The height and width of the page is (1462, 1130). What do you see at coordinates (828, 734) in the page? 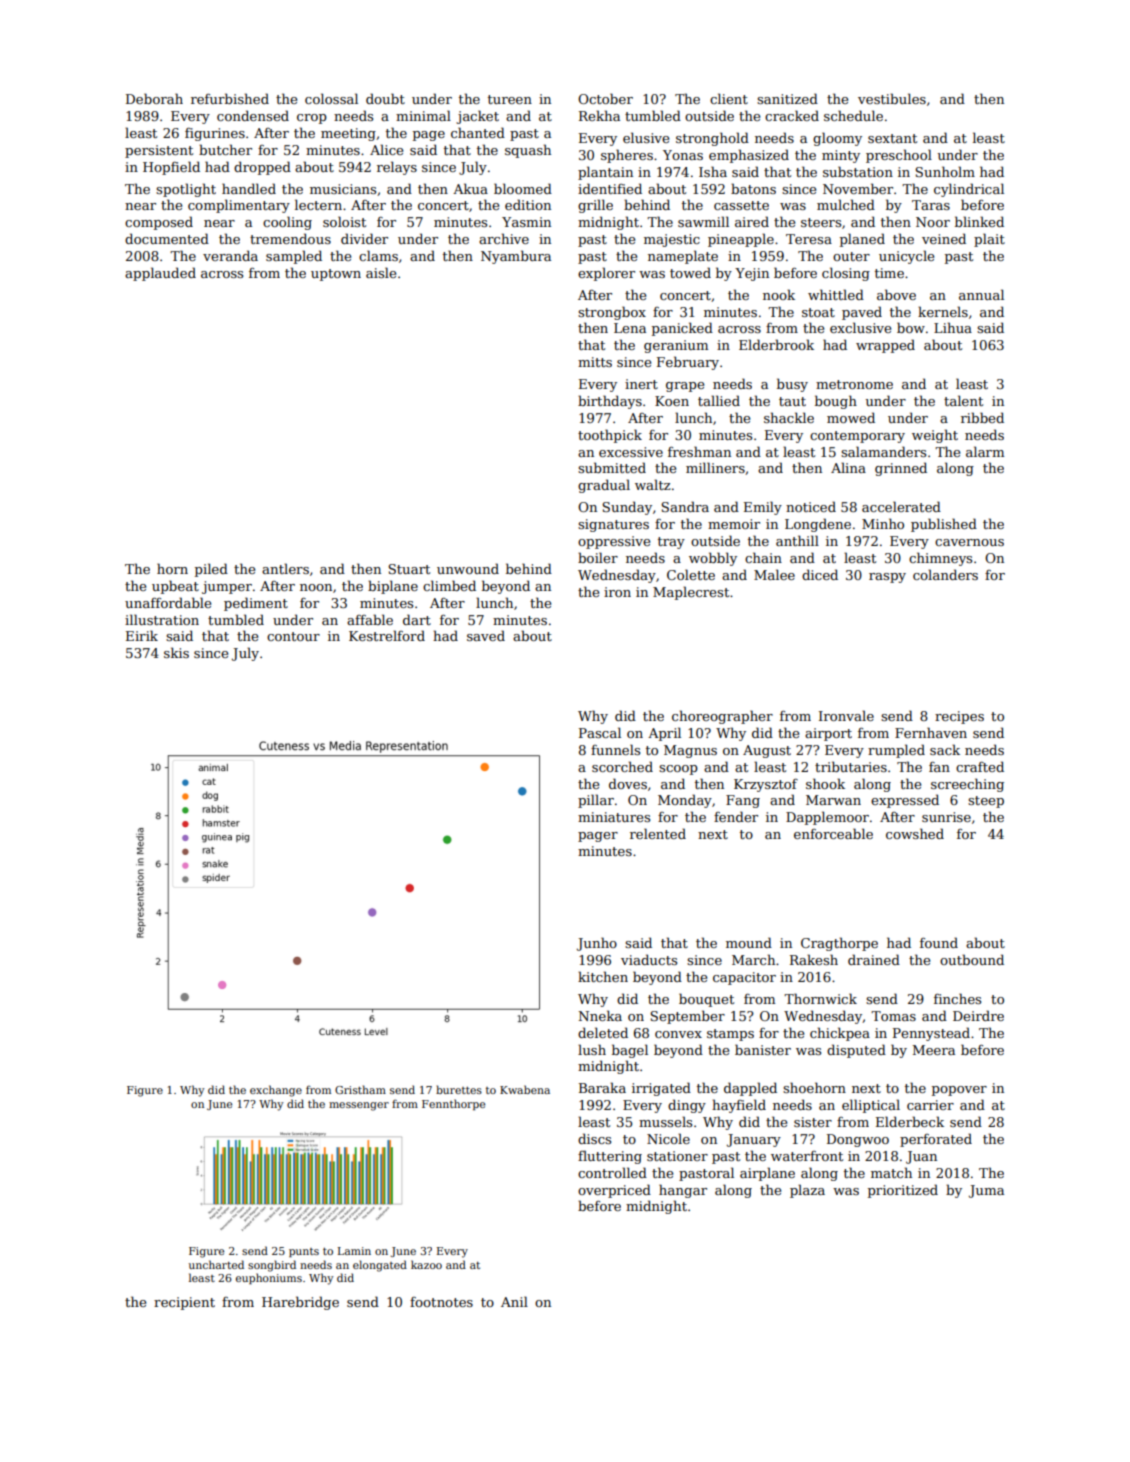
I see `airport` at bounding box center [828, 734].
